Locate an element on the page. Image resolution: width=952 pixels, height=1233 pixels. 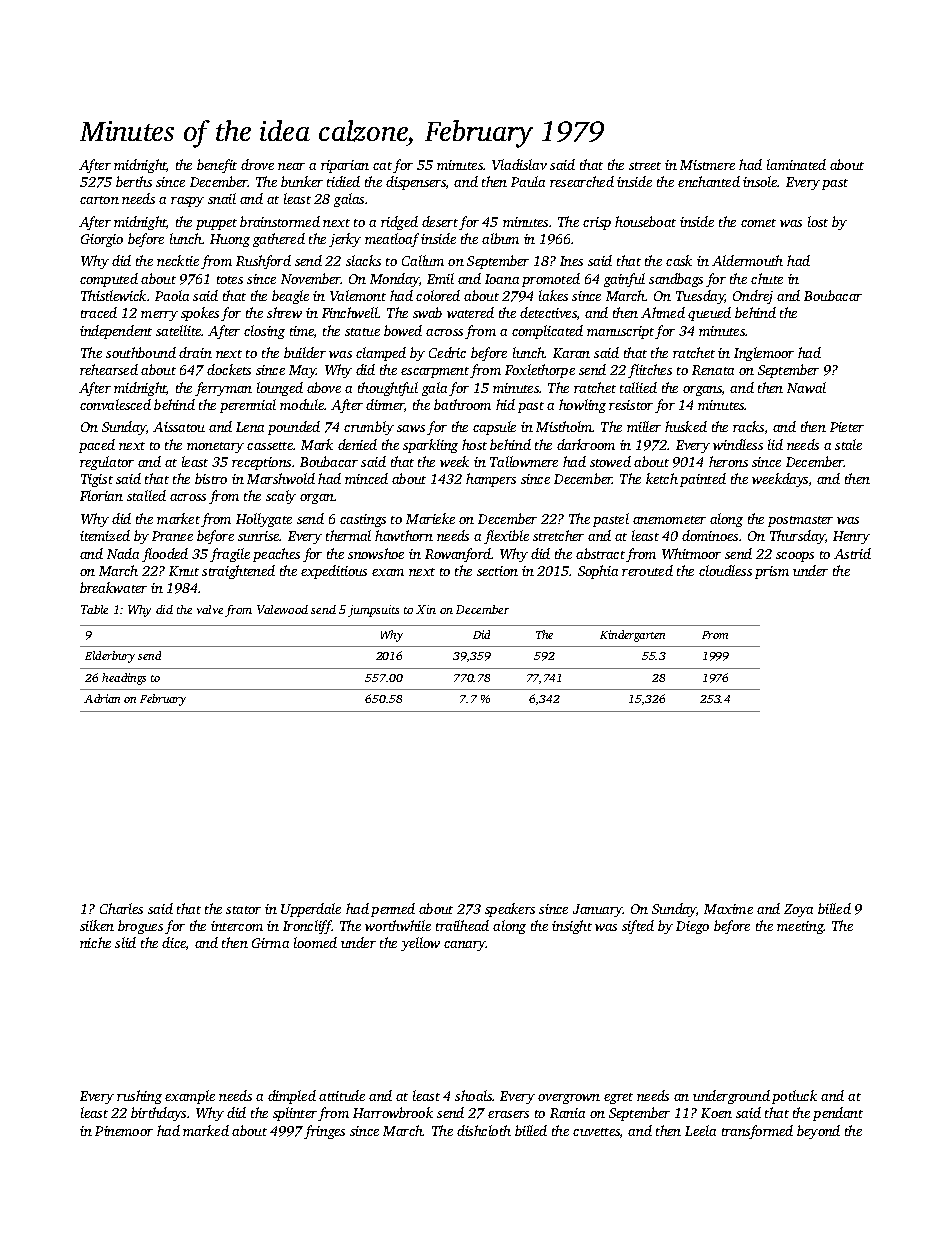
hid is located at coordinates (505, 404).
